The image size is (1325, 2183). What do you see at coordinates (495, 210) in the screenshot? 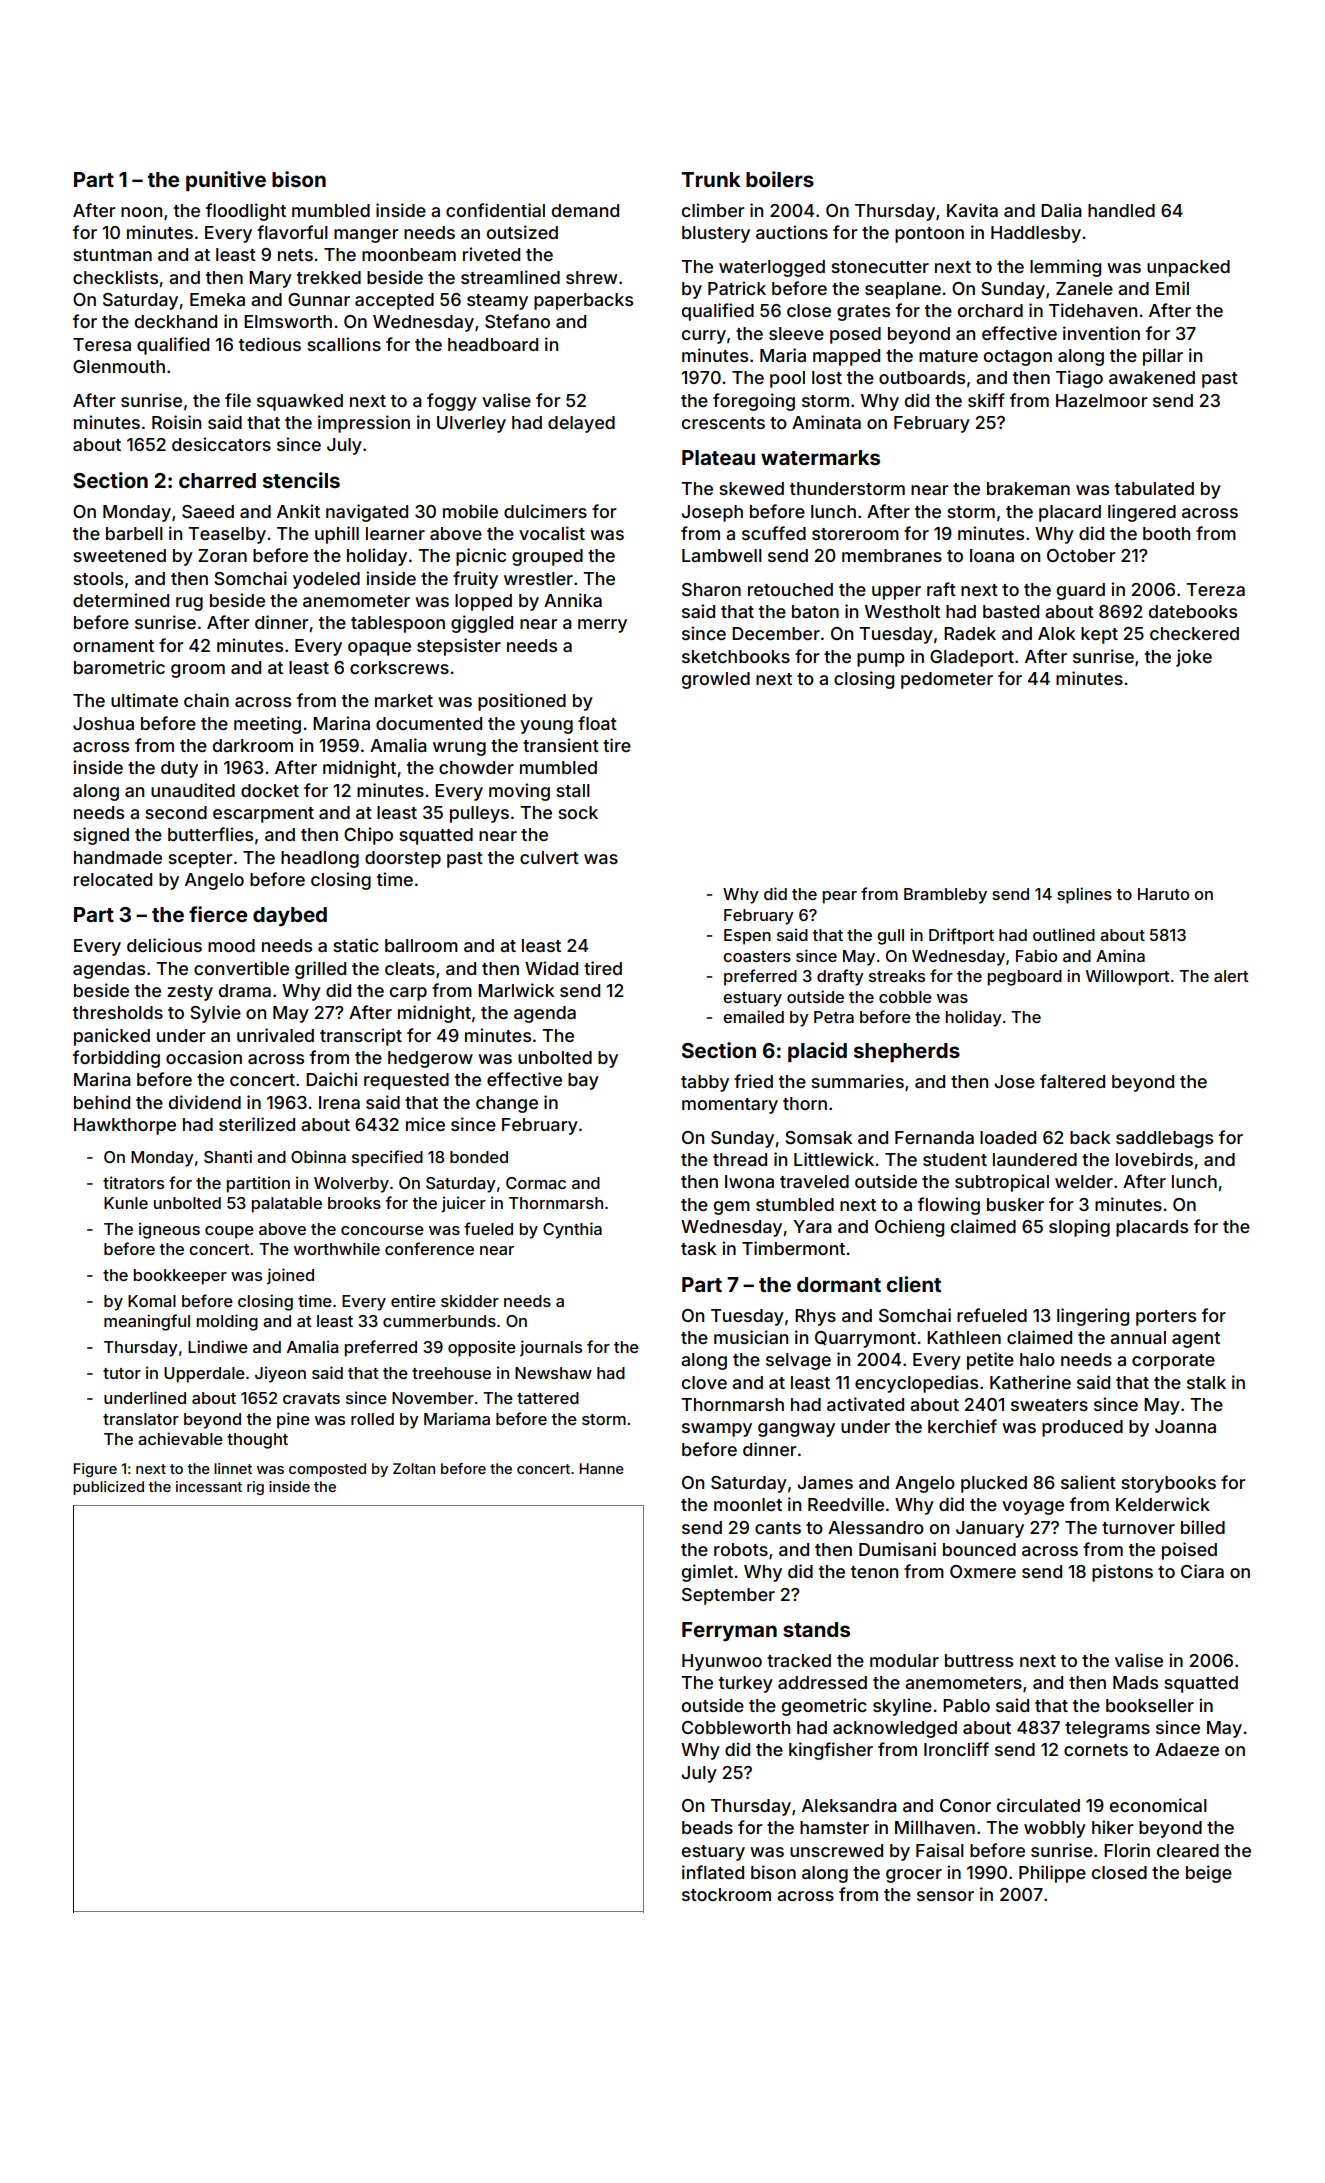
I see `confidential` at bounding box center [495, 210].
